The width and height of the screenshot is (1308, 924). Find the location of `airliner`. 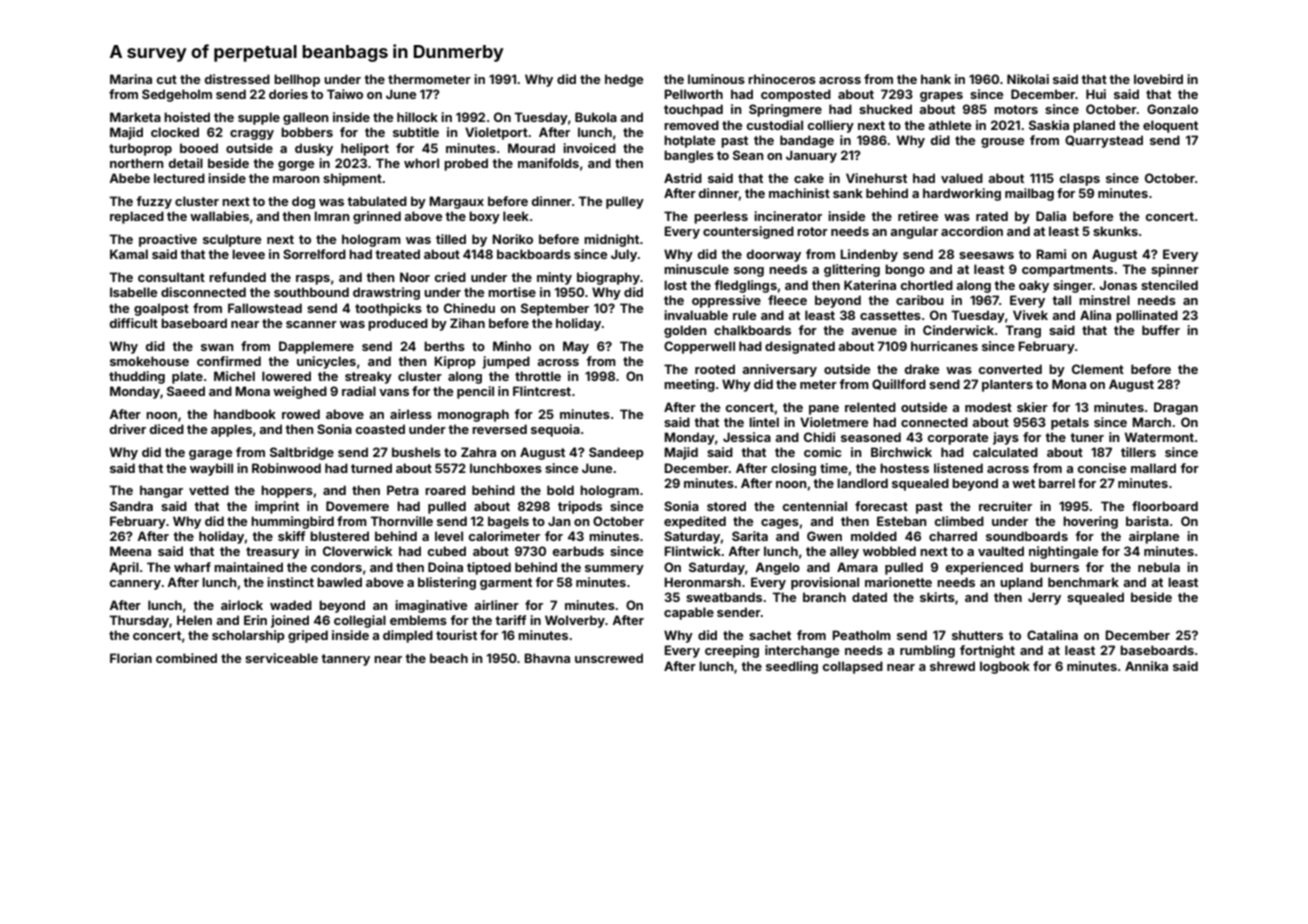

airliner is located at coordinates (496, 605).
